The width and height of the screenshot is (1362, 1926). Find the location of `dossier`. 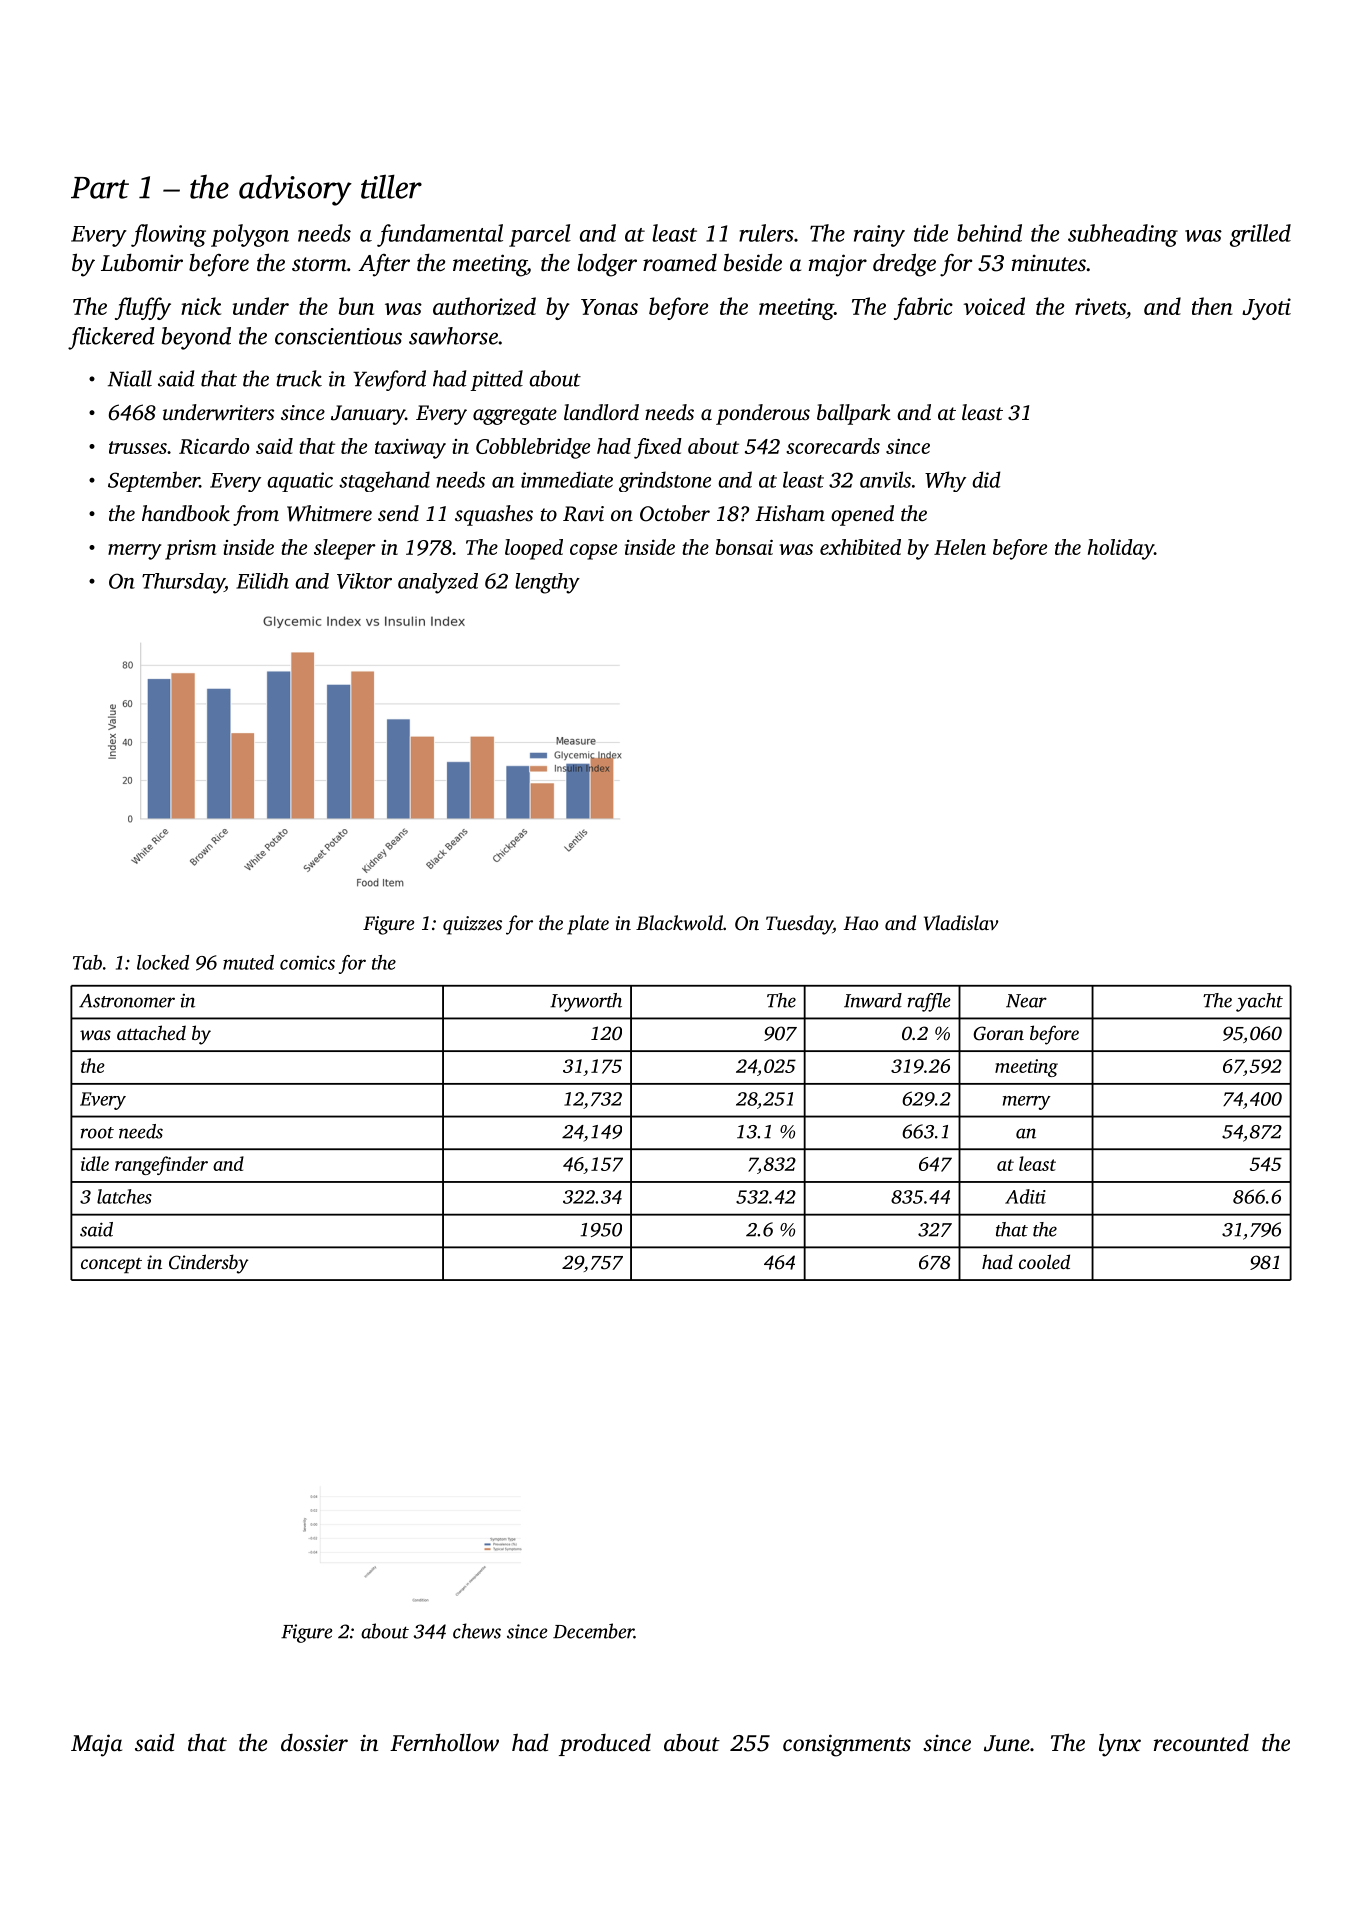

dossier is located at coordinates (314, 1743).
